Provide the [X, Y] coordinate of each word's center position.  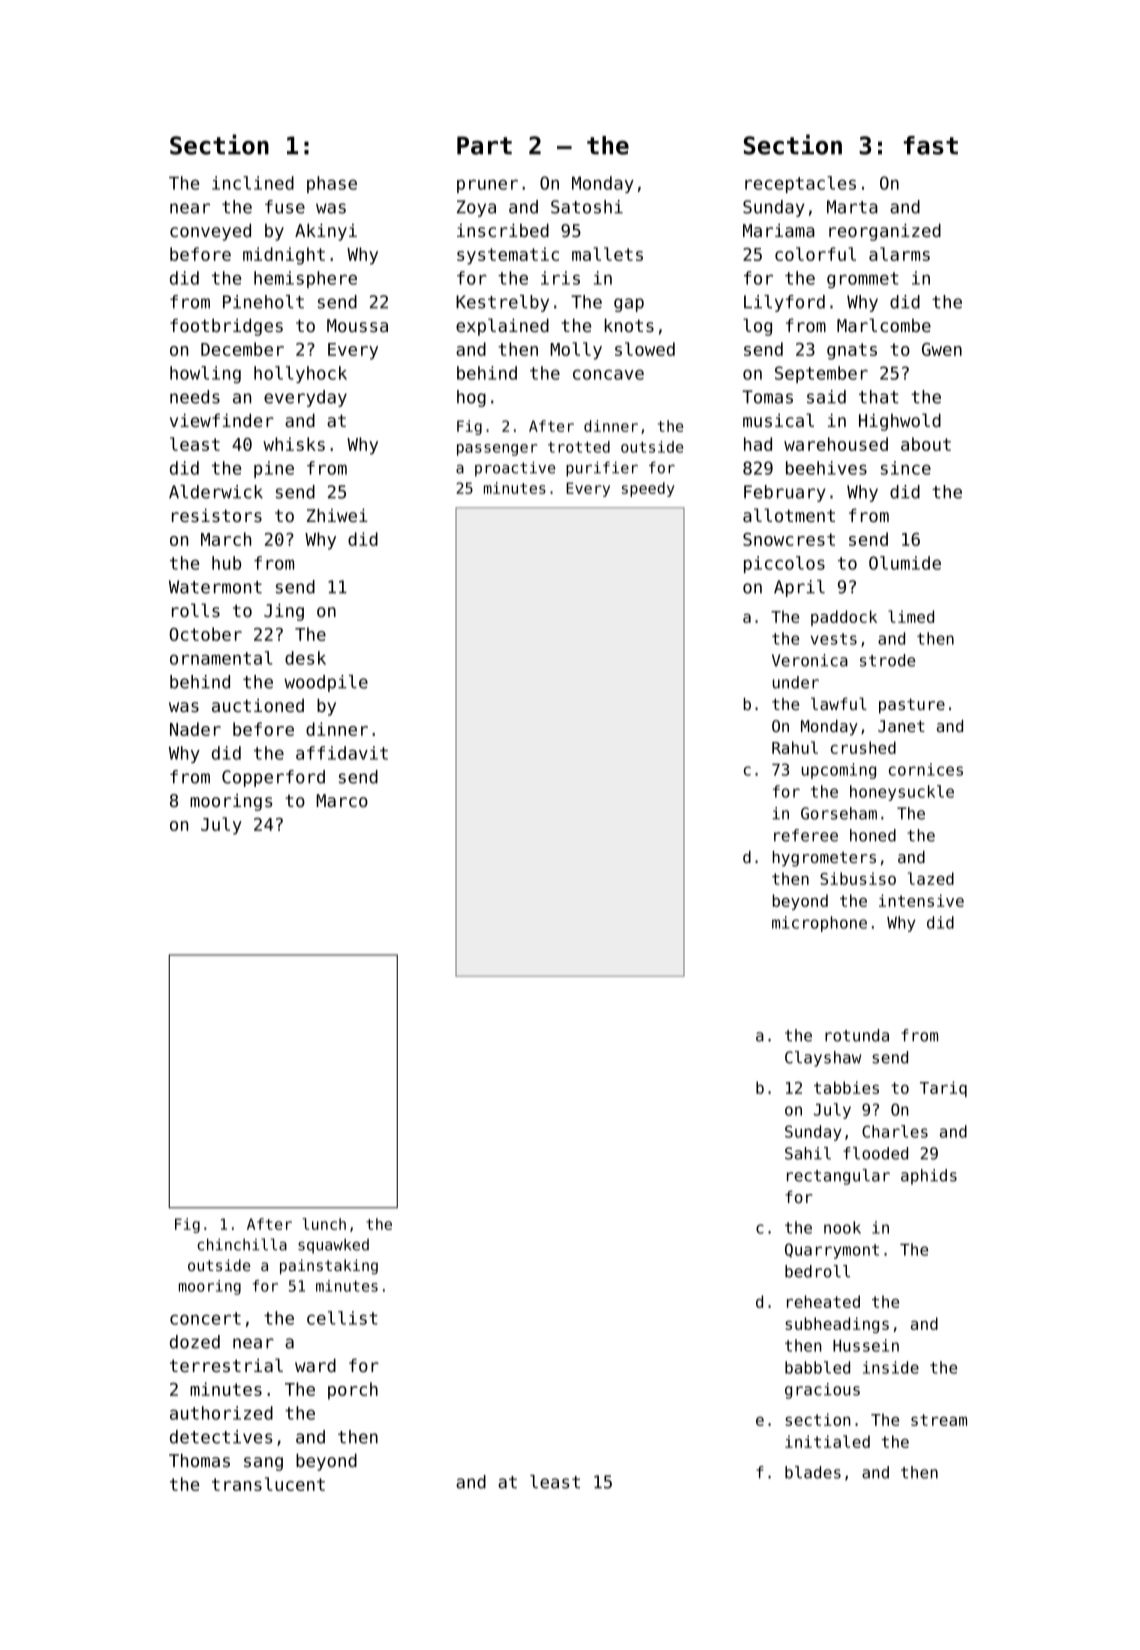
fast [931, 145]
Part [484, 145]
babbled [817, 1367]
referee [806, 835]
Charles [895, 1131]
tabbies [846, 1087]
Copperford [273, 778]
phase [332, 184]
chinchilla [242, 1244]
